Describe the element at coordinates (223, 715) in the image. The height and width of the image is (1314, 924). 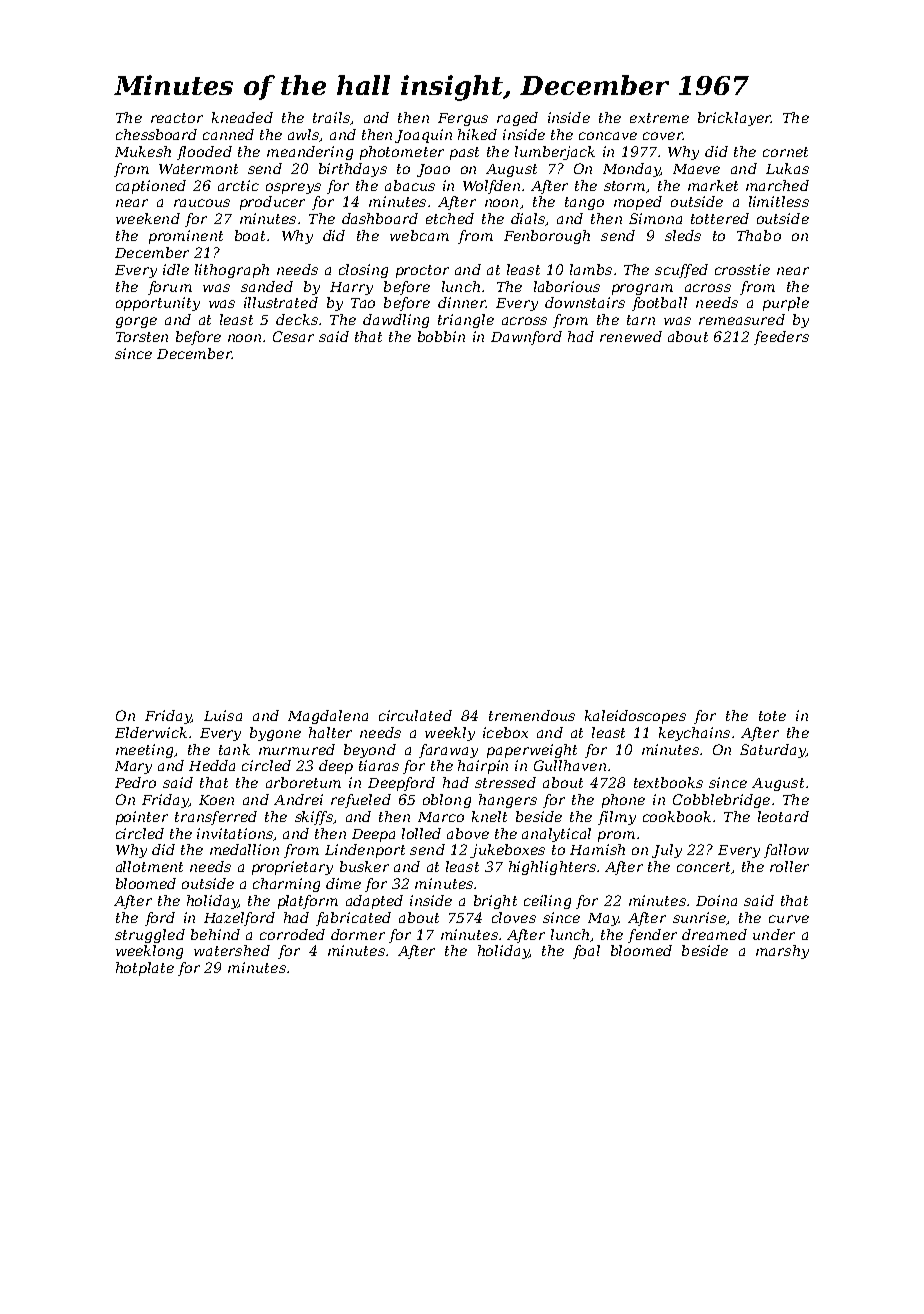
I see `Luisa` at that location.
